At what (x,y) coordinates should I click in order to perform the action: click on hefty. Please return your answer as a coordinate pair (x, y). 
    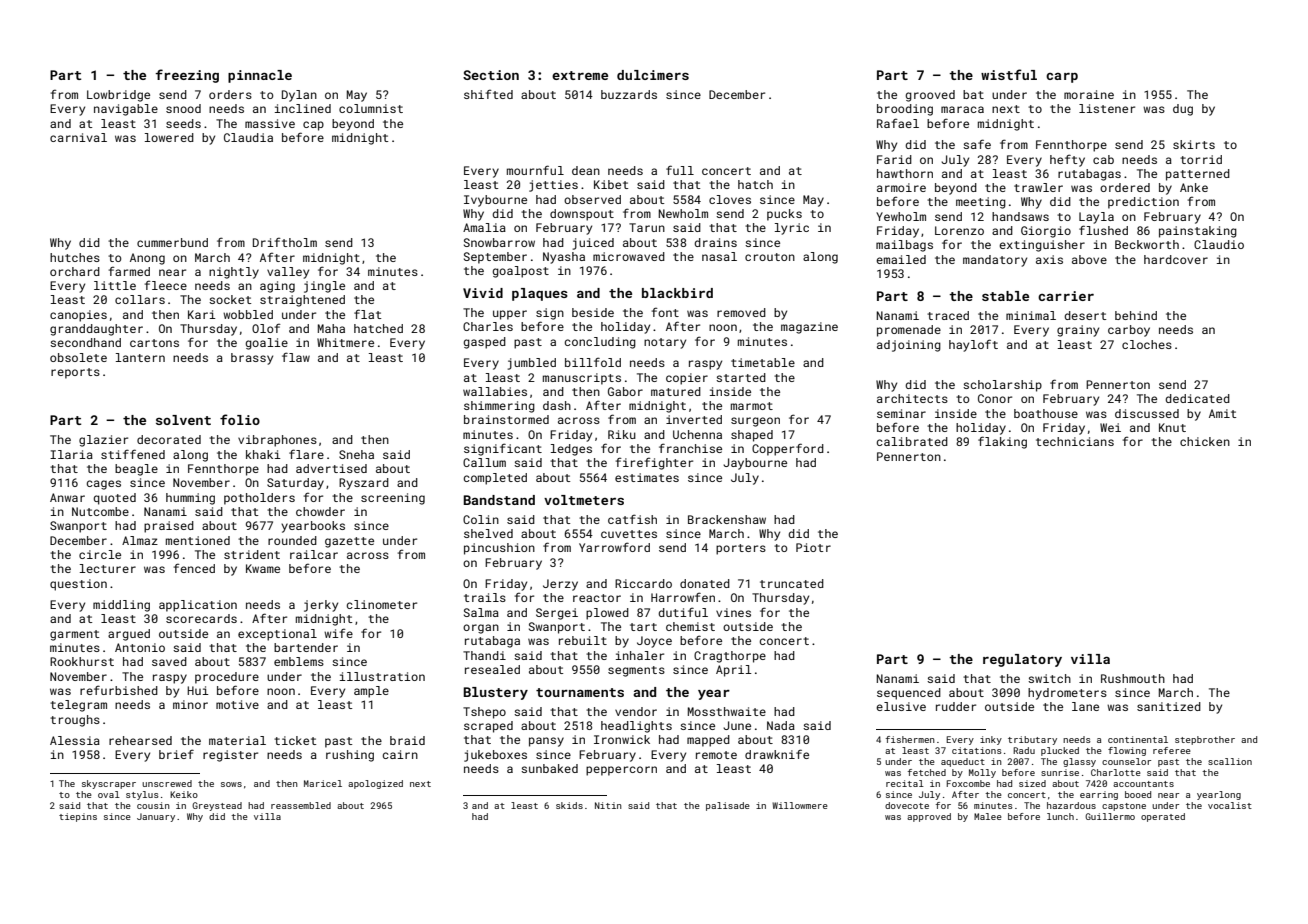
    Looking at the image, I should click on (1067, 160).
